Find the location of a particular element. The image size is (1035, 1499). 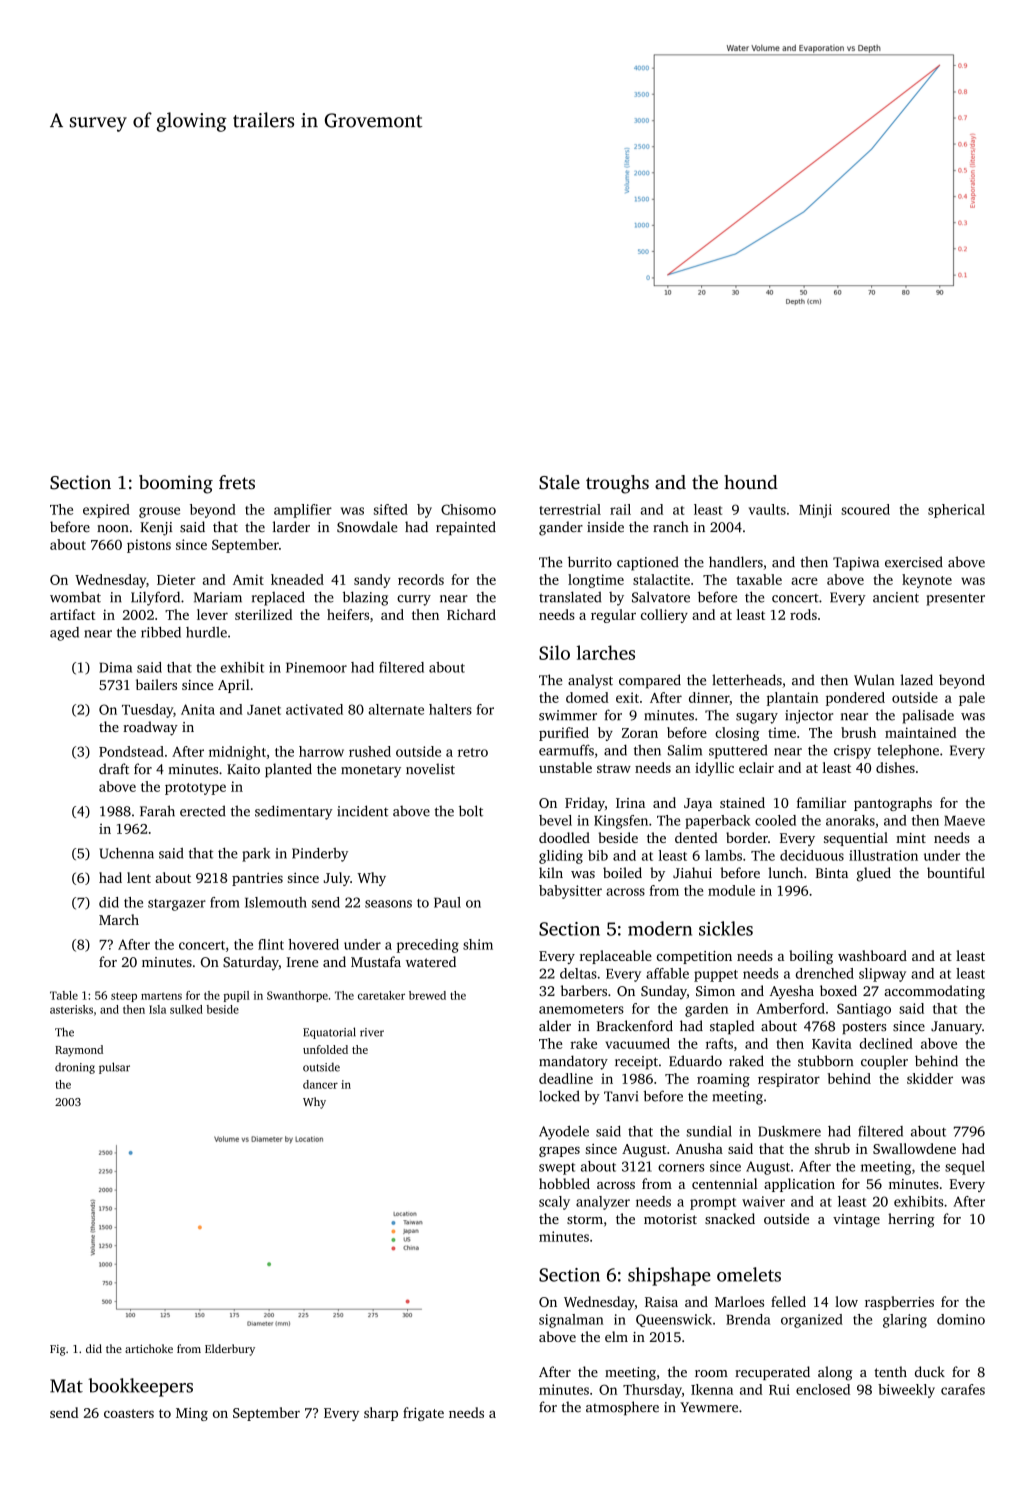

Swallowdene is located at coordinates (914, 1148).
